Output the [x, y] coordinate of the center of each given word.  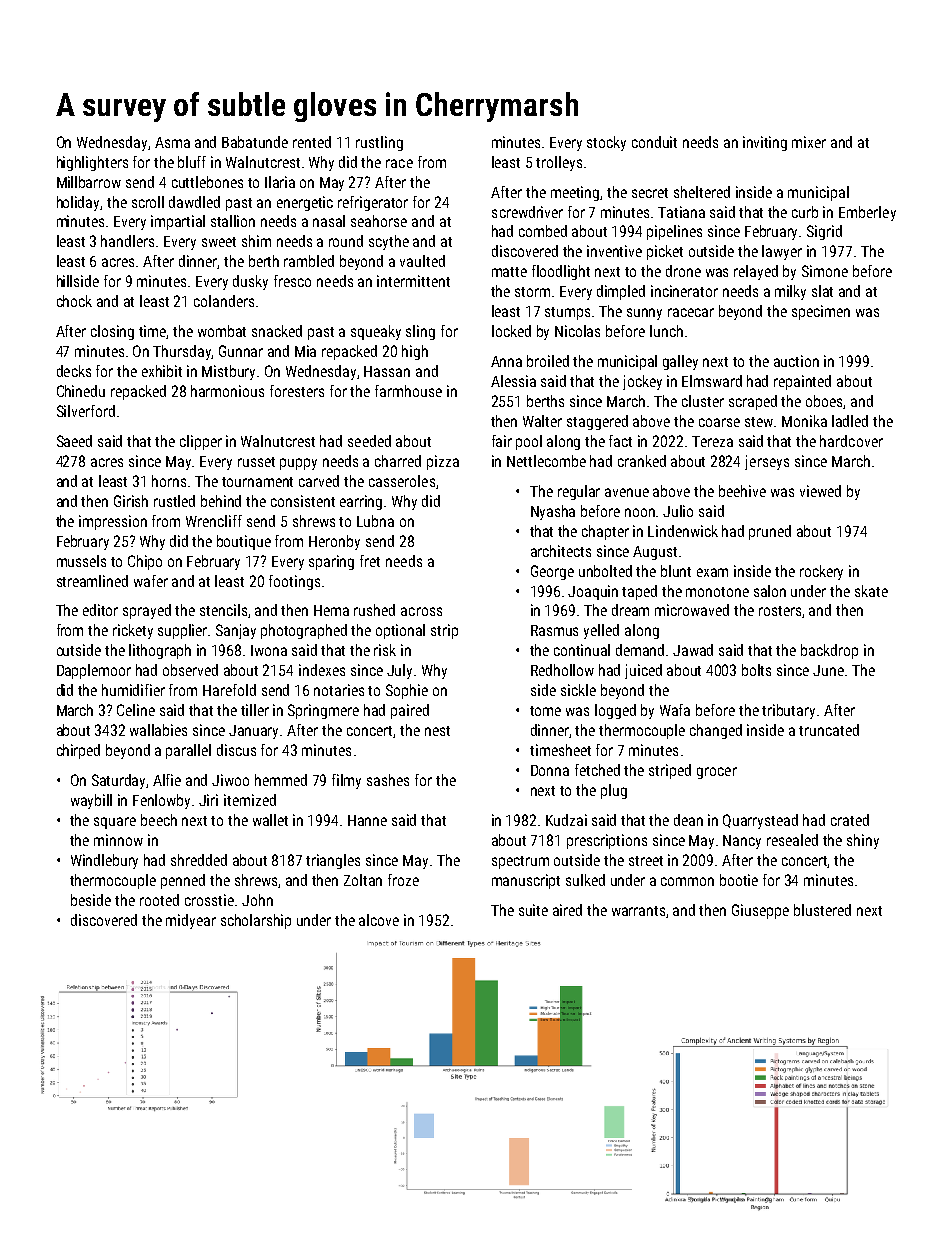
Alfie [167, 780]
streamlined [92, 581]
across [421, 611]
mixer [809, 142]
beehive [742, 491]
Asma [172, 142]
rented [312, 142]
